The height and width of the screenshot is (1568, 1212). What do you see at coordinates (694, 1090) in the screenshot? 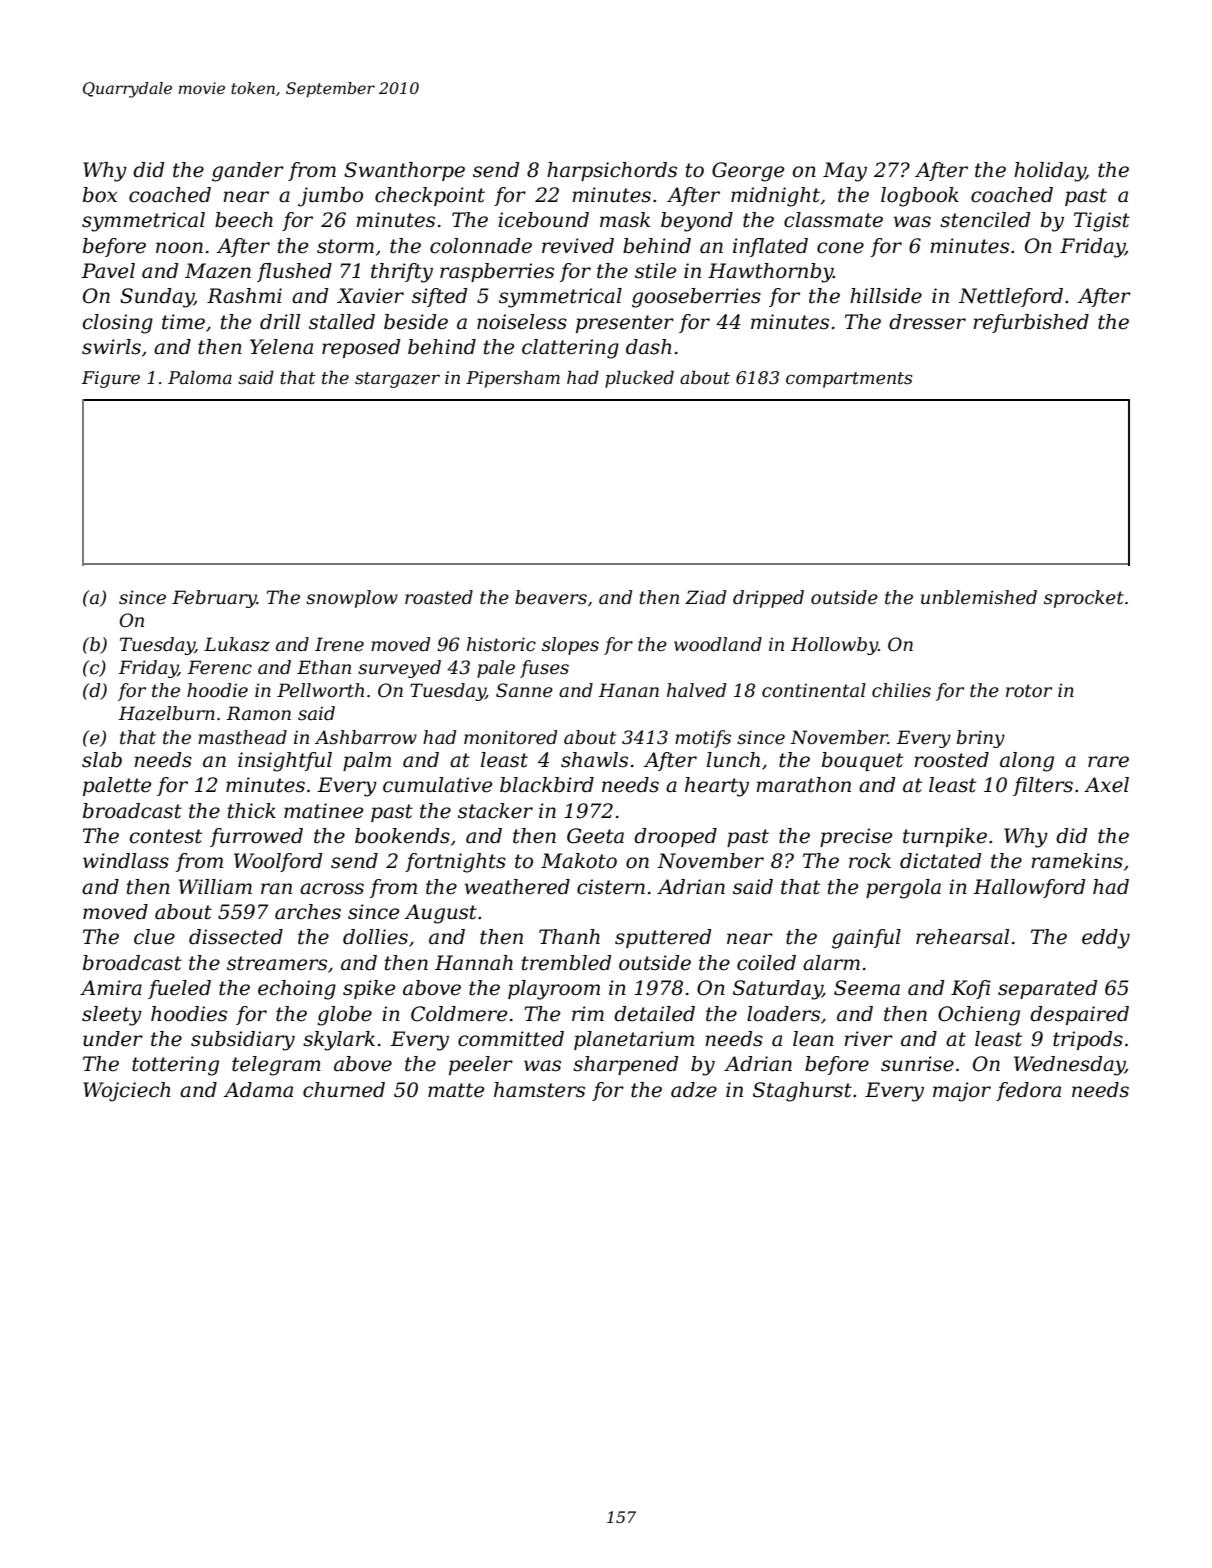
I see `adze` at bounding box center [694, 1090].
